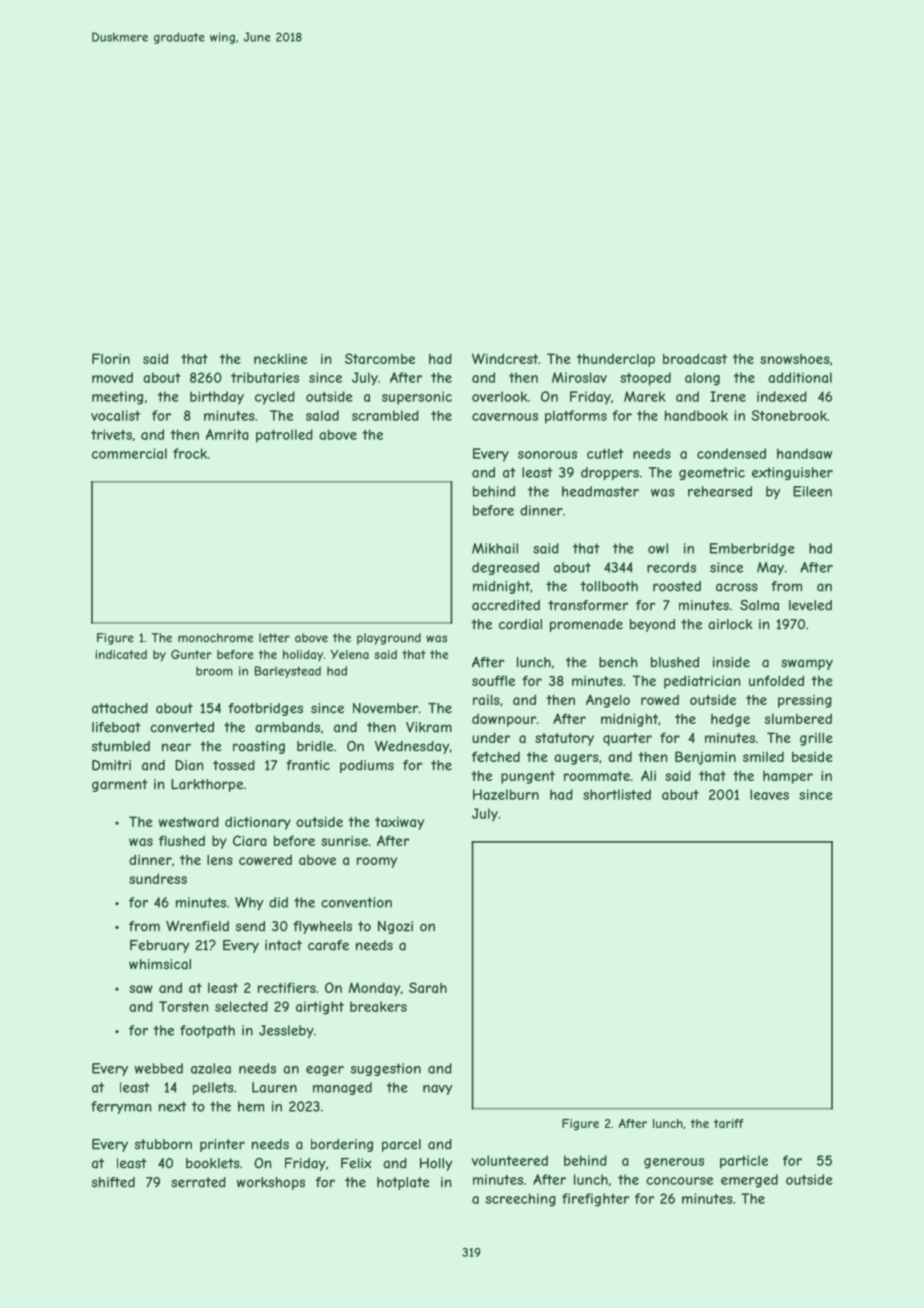 This screenshot has width=924, height=1308. What do you see at coordinates (521, 1200) in the screenshot?
I see `screeching` at bounding box center [521, 1200].
